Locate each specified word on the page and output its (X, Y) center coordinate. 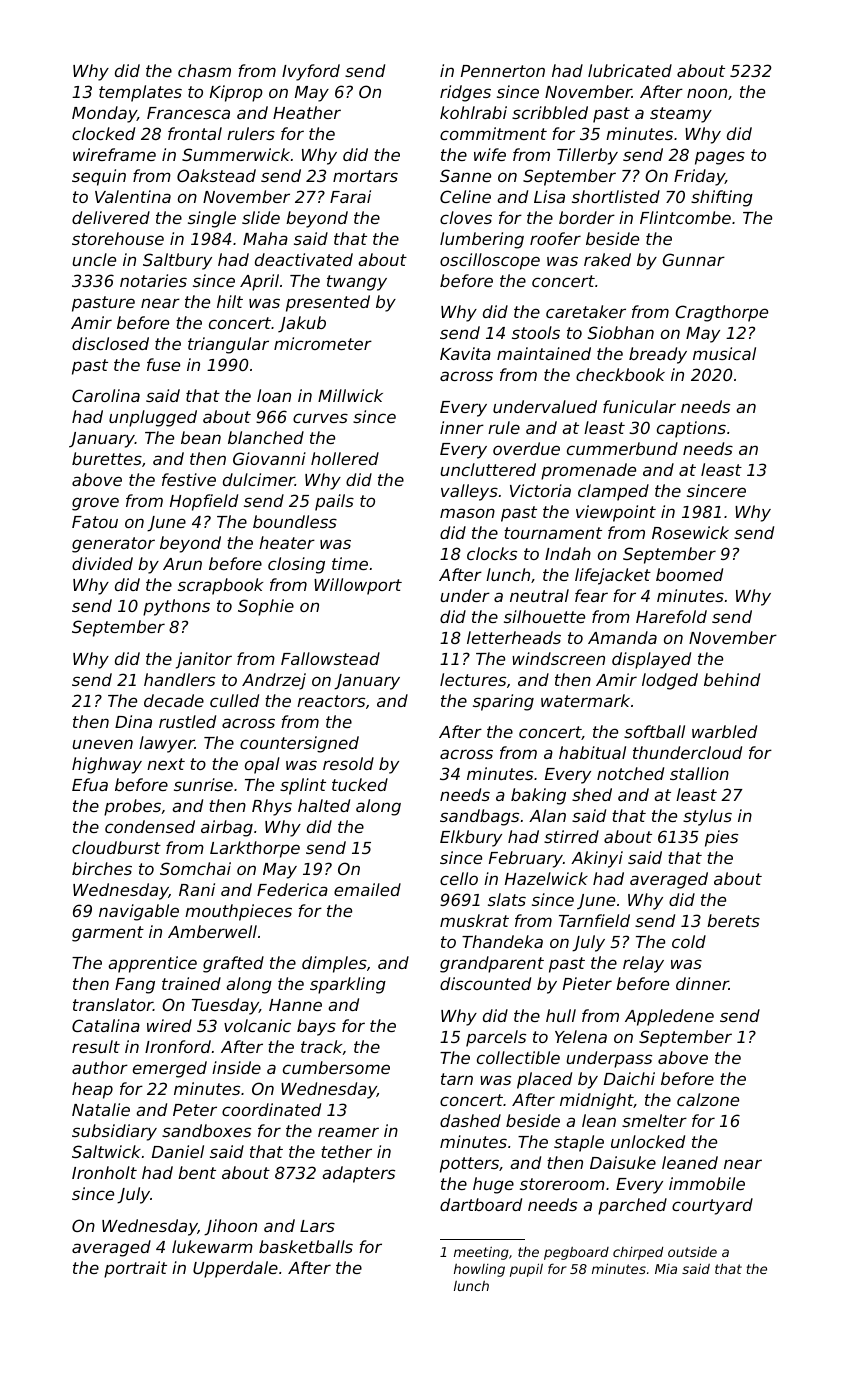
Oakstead (216, 175)
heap (92, 1090)
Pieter (587, 983)
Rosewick (690, 532)
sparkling (348, 985)
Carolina (106, 395)
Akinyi (597, 859)
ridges (465, 93)
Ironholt (104, 1172)
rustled (187, 721)
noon (707, 93)
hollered (345, 458)
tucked (360, 784)
